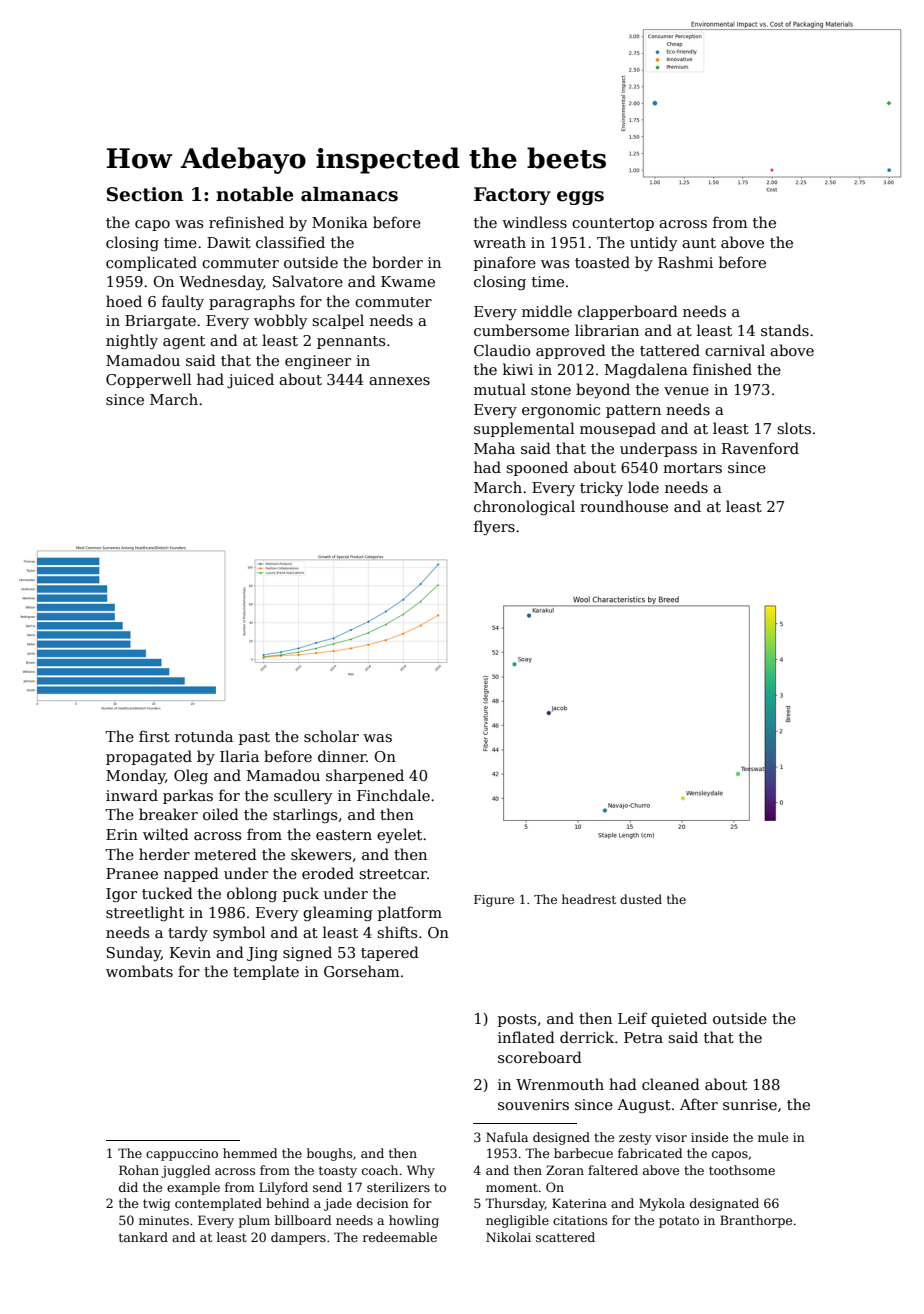  I want to click on Ravenford, so click(760, 448).
